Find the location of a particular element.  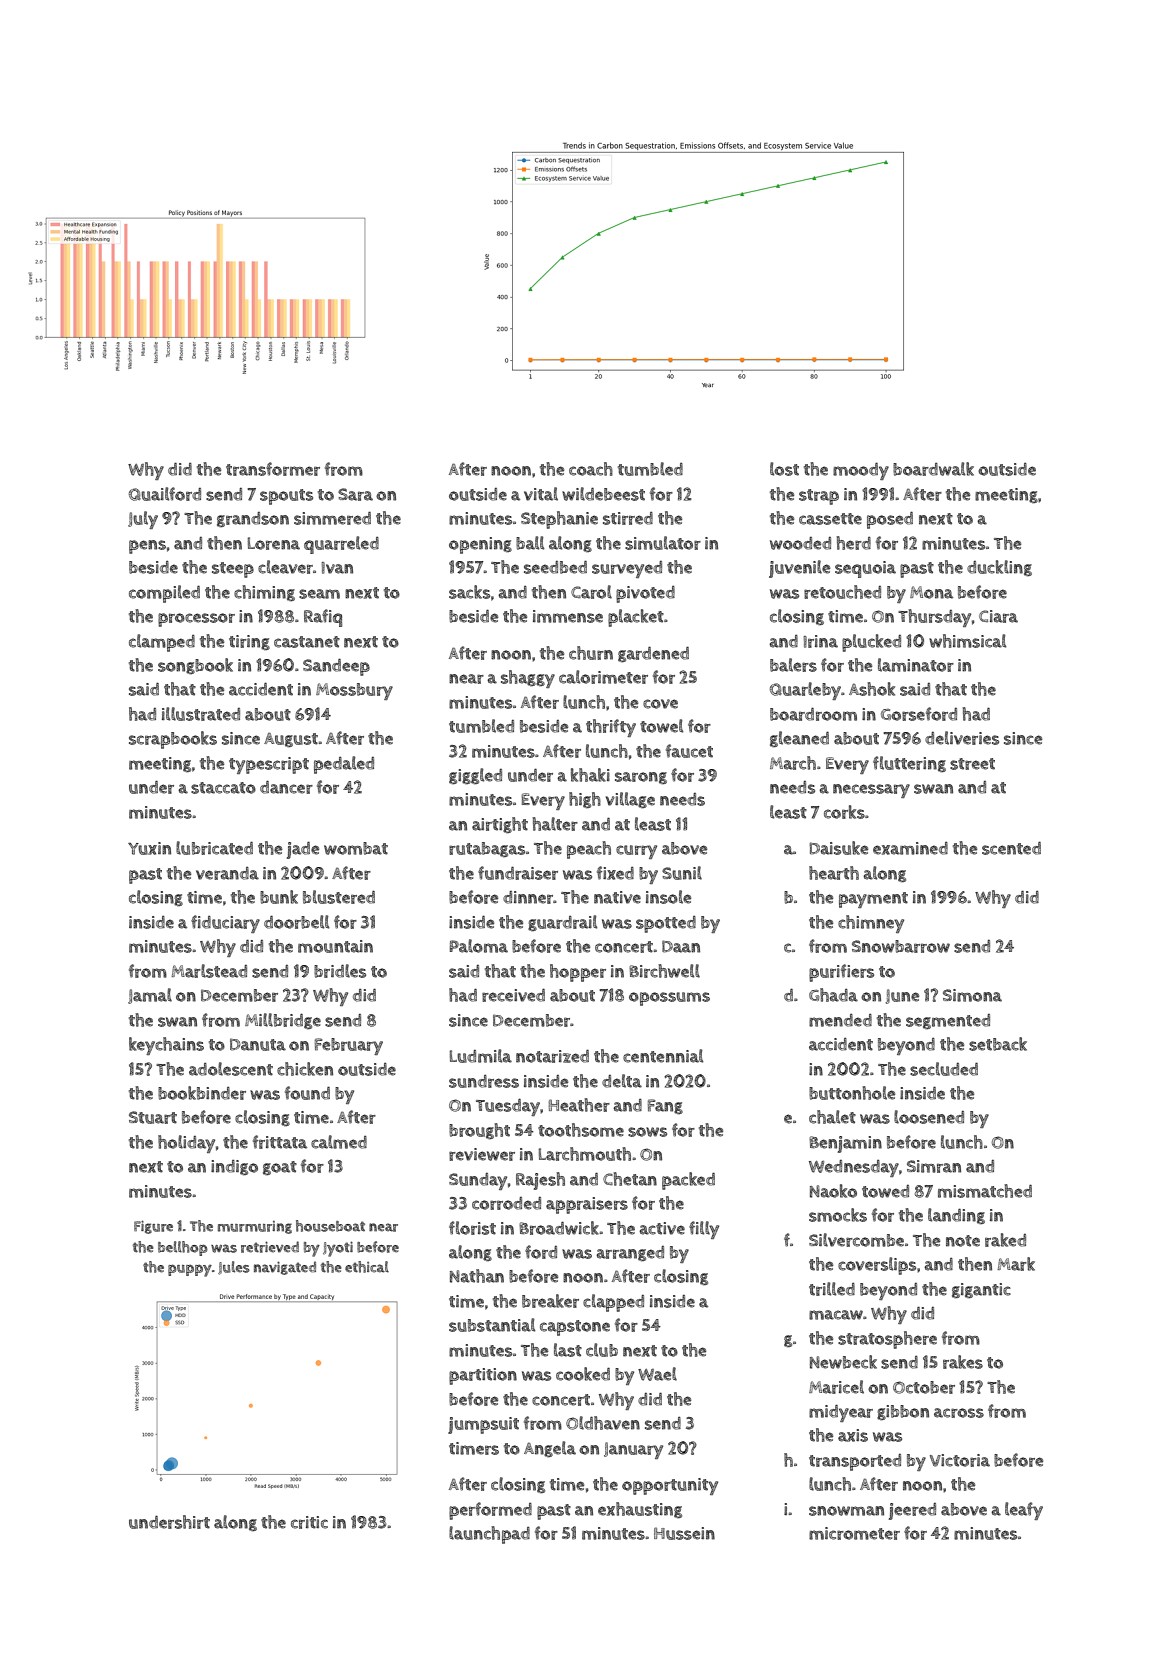

rutabagas is located at coordinates (487, 849).
